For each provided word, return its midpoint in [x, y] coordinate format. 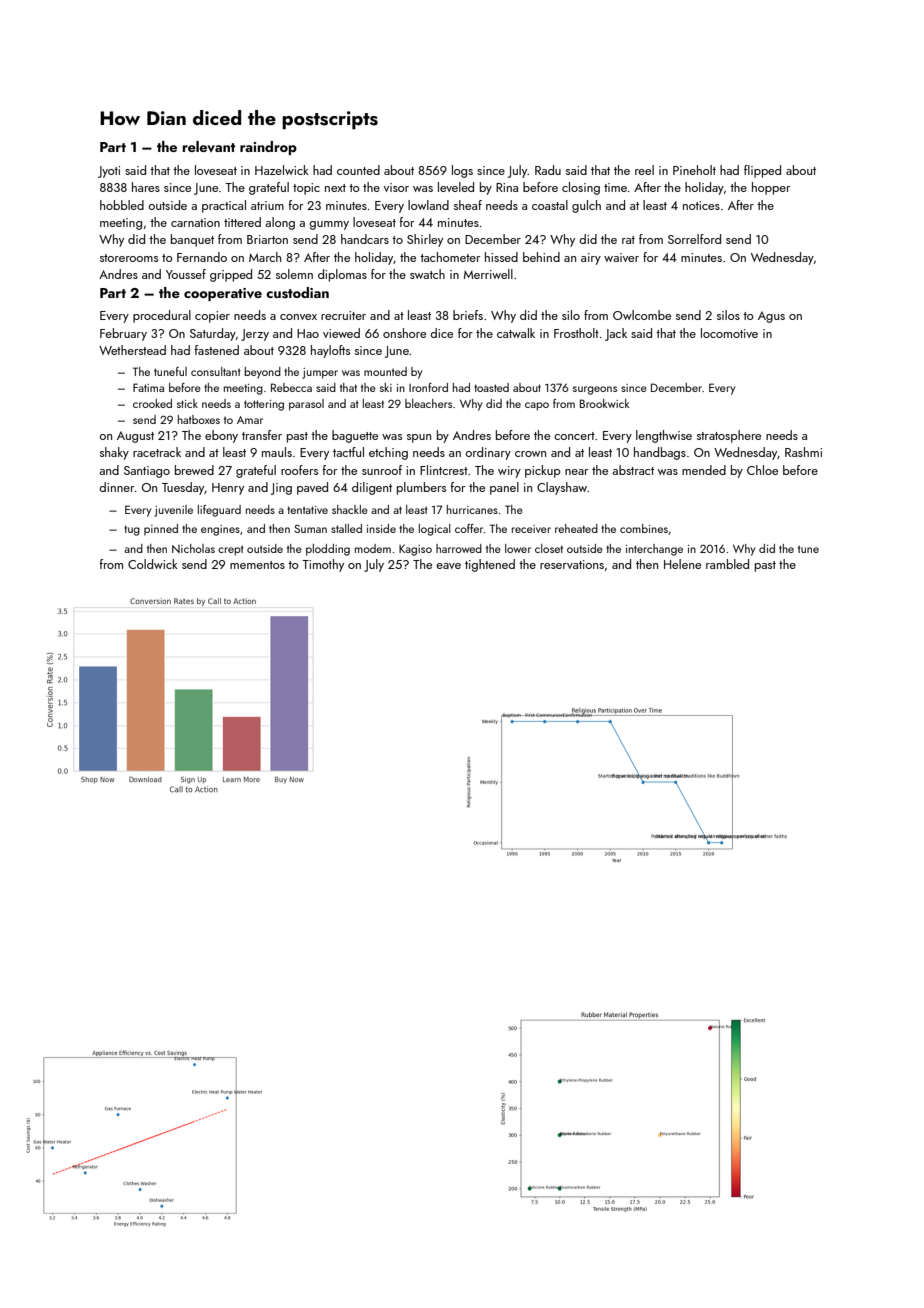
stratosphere [729, 436]
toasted [491, 387]
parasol [306, 405]
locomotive [729, 333]
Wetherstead [132, 350]
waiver [621, 257]
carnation [195, 222]
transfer [262, 435]
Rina [507, 187]
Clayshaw [562, 488]
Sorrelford [694, 239]
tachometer [450, 257]
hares [146, 187]
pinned [161, 530]
